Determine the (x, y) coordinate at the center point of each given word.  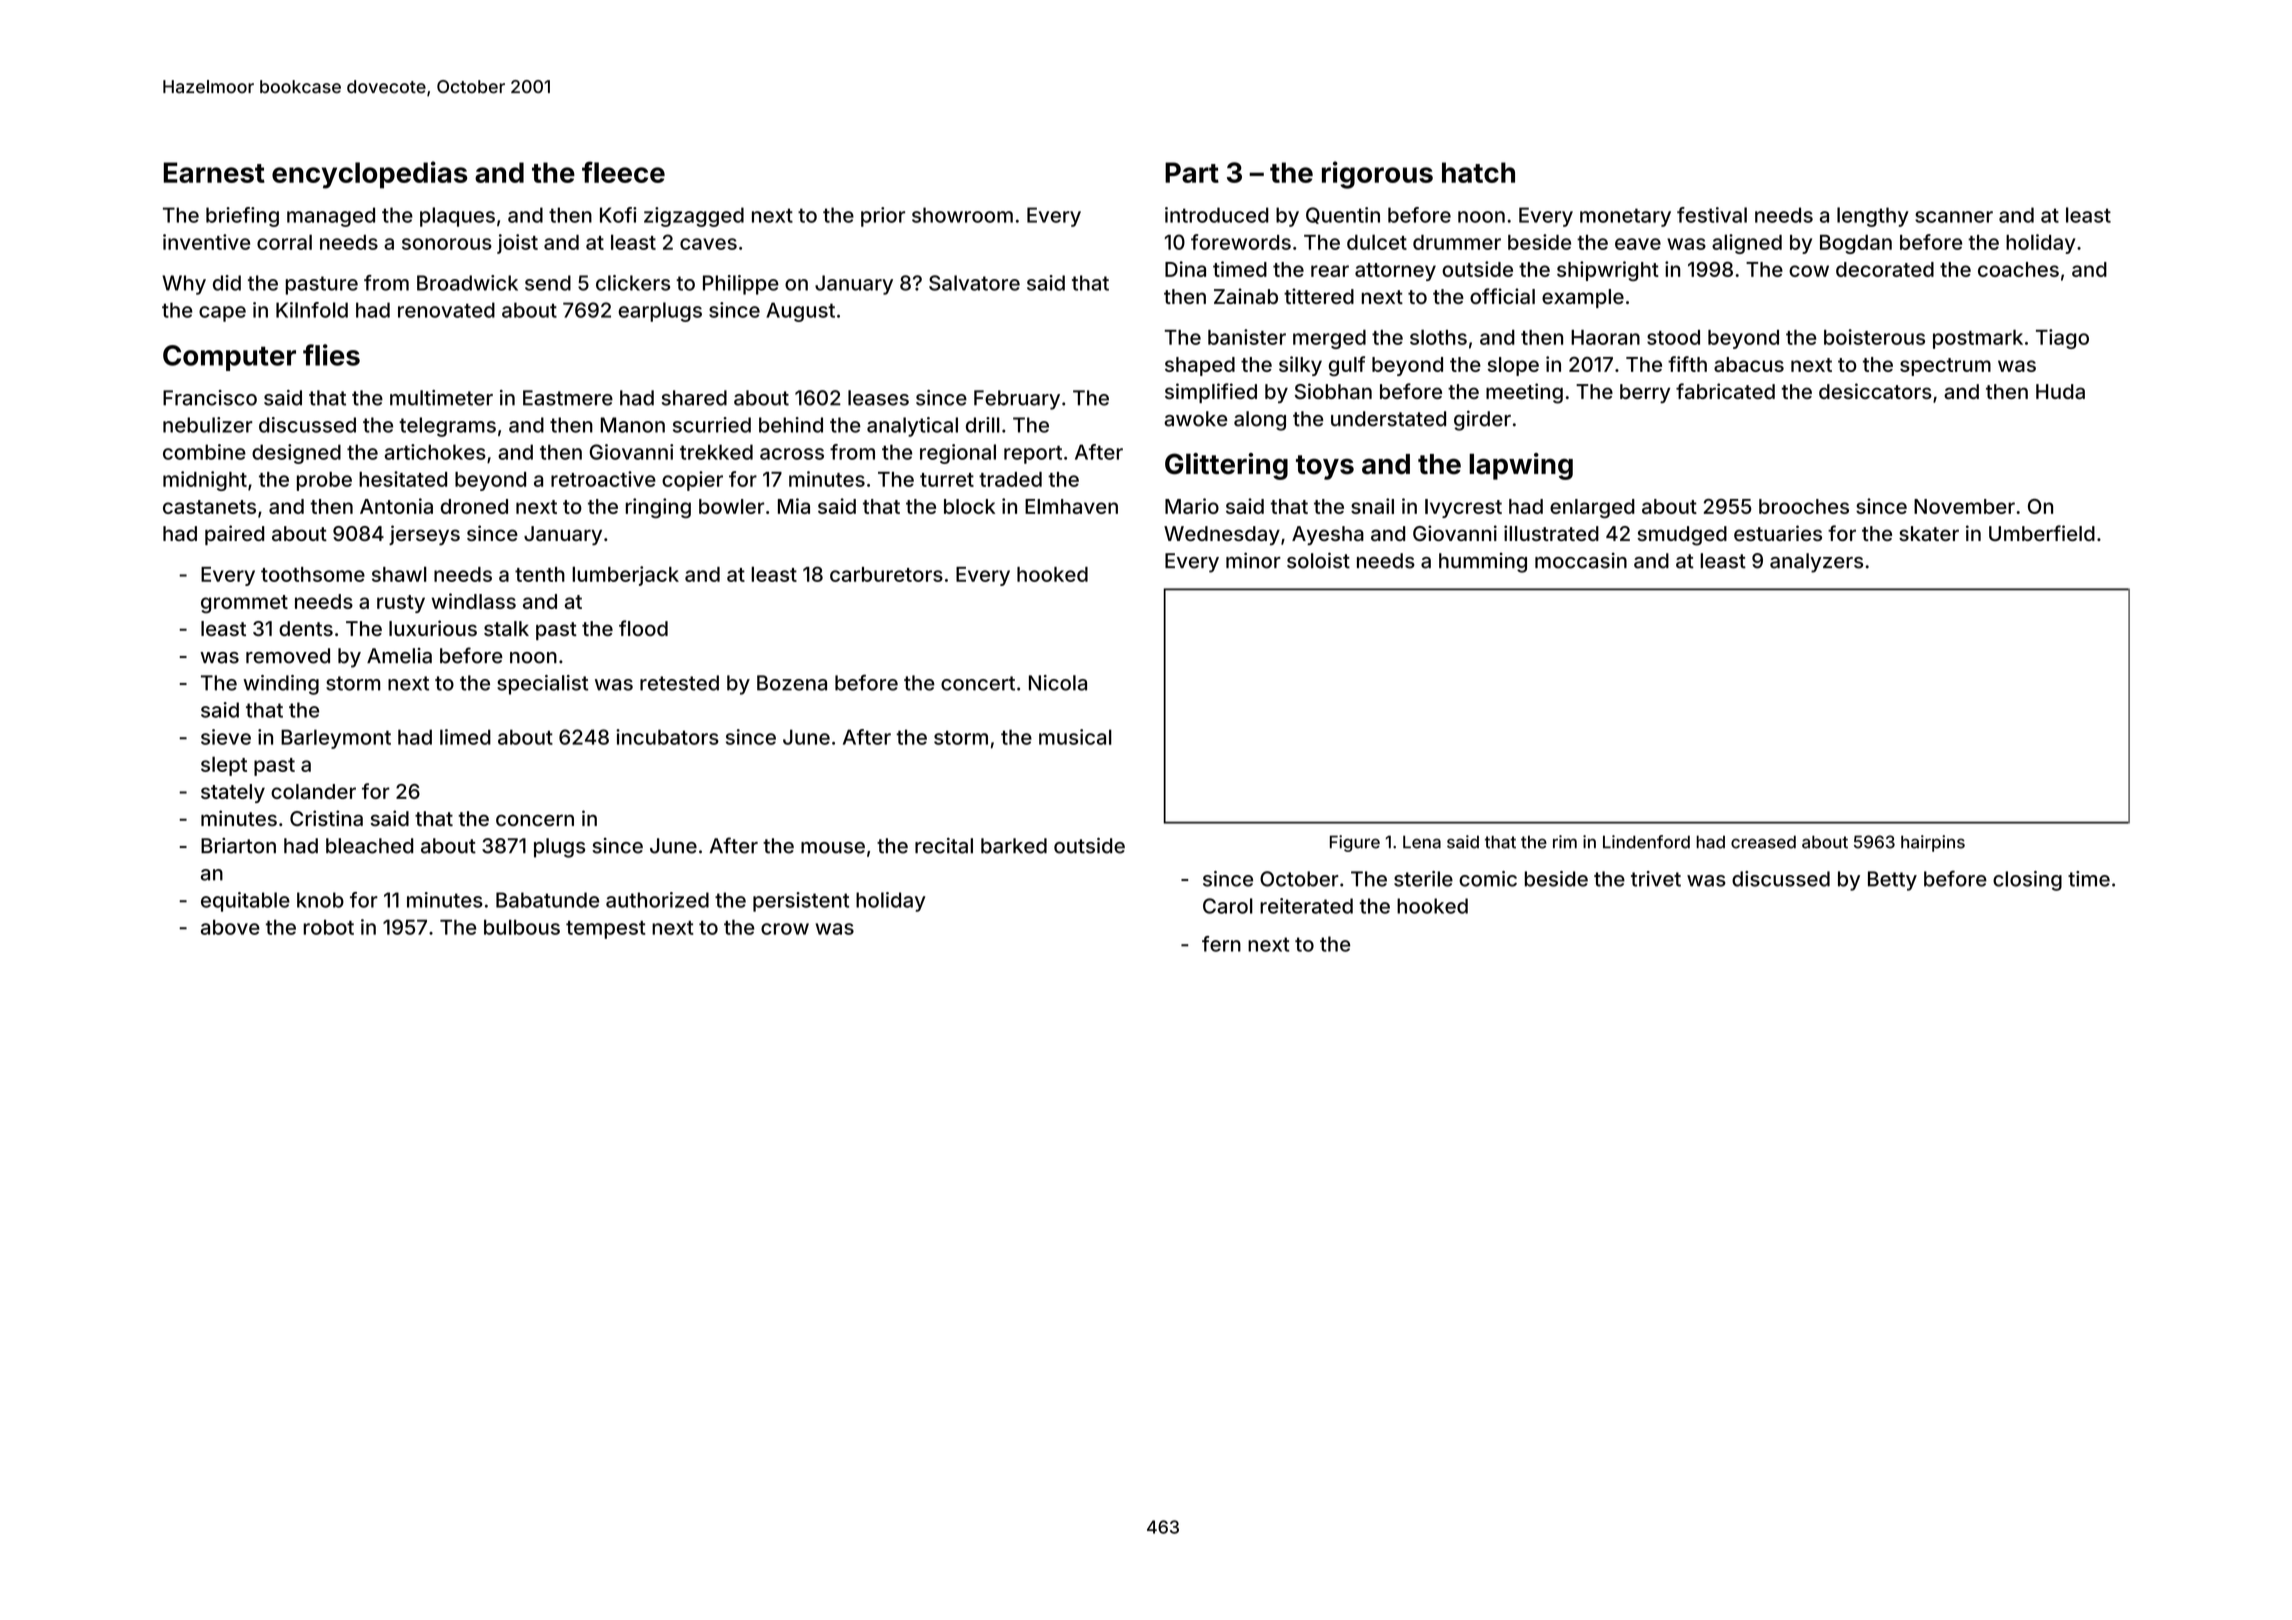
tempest (605, 930)
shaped (1200, 366)
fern (1221, 944)
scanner (1954, 217)
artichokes (435, 452)
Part (1192, 172)
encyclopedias (369, 175)
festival (1712, 215)
